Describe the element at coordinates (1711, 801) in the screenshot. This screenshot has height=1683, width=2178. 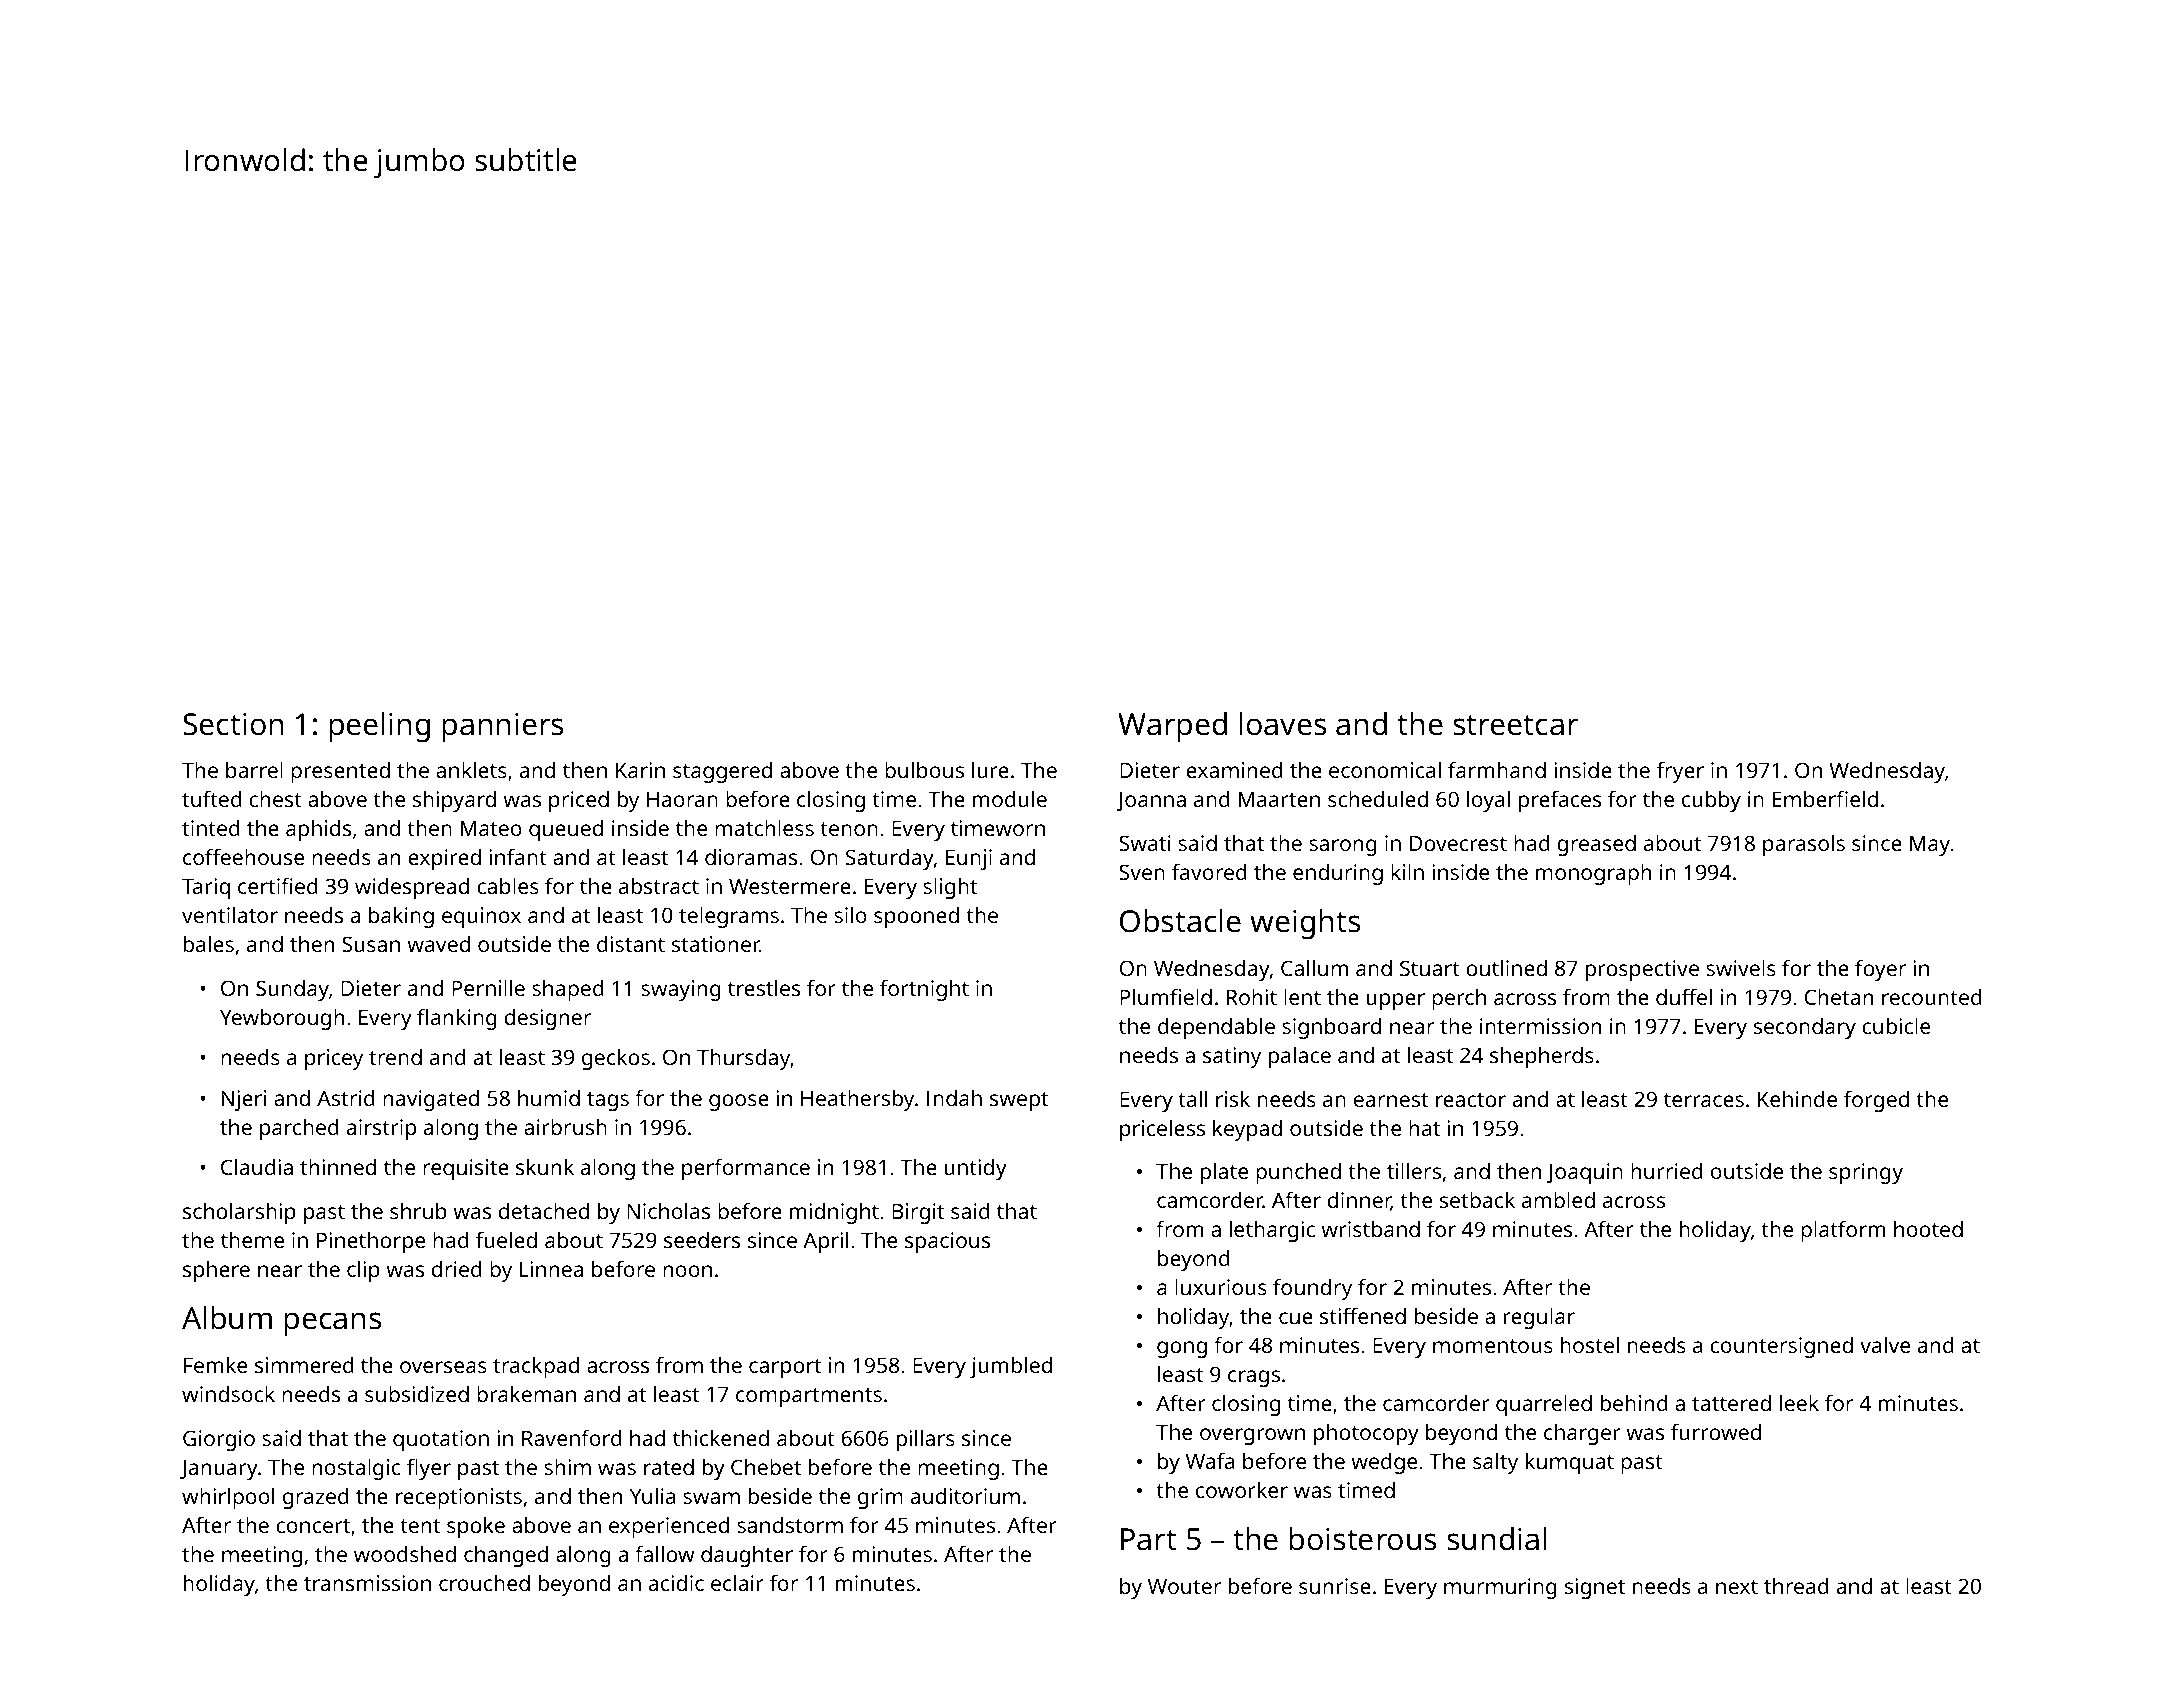
I see `cubby` at that location.
